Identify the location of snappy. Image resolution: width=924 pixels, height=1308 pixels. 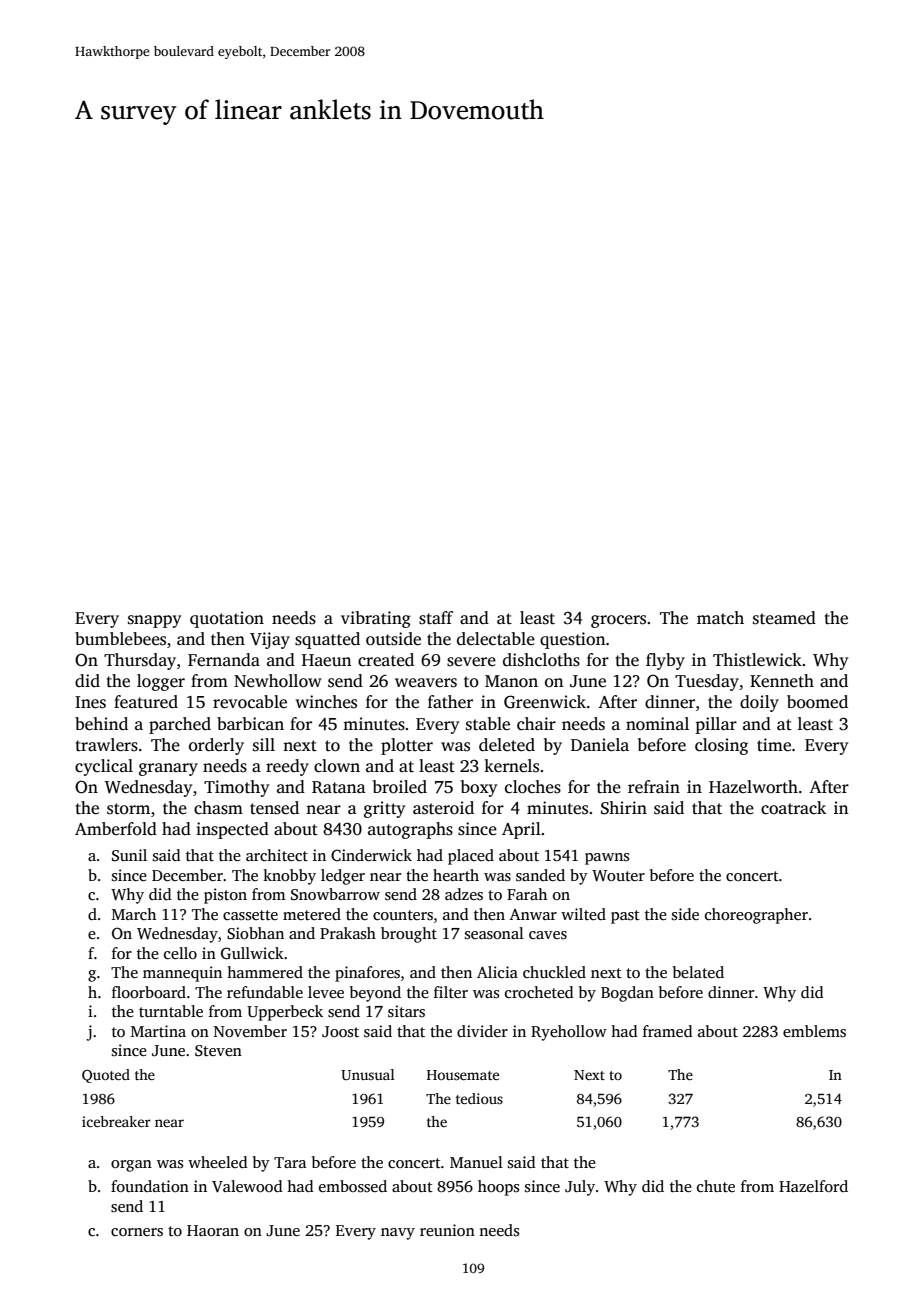
(154, 621).
